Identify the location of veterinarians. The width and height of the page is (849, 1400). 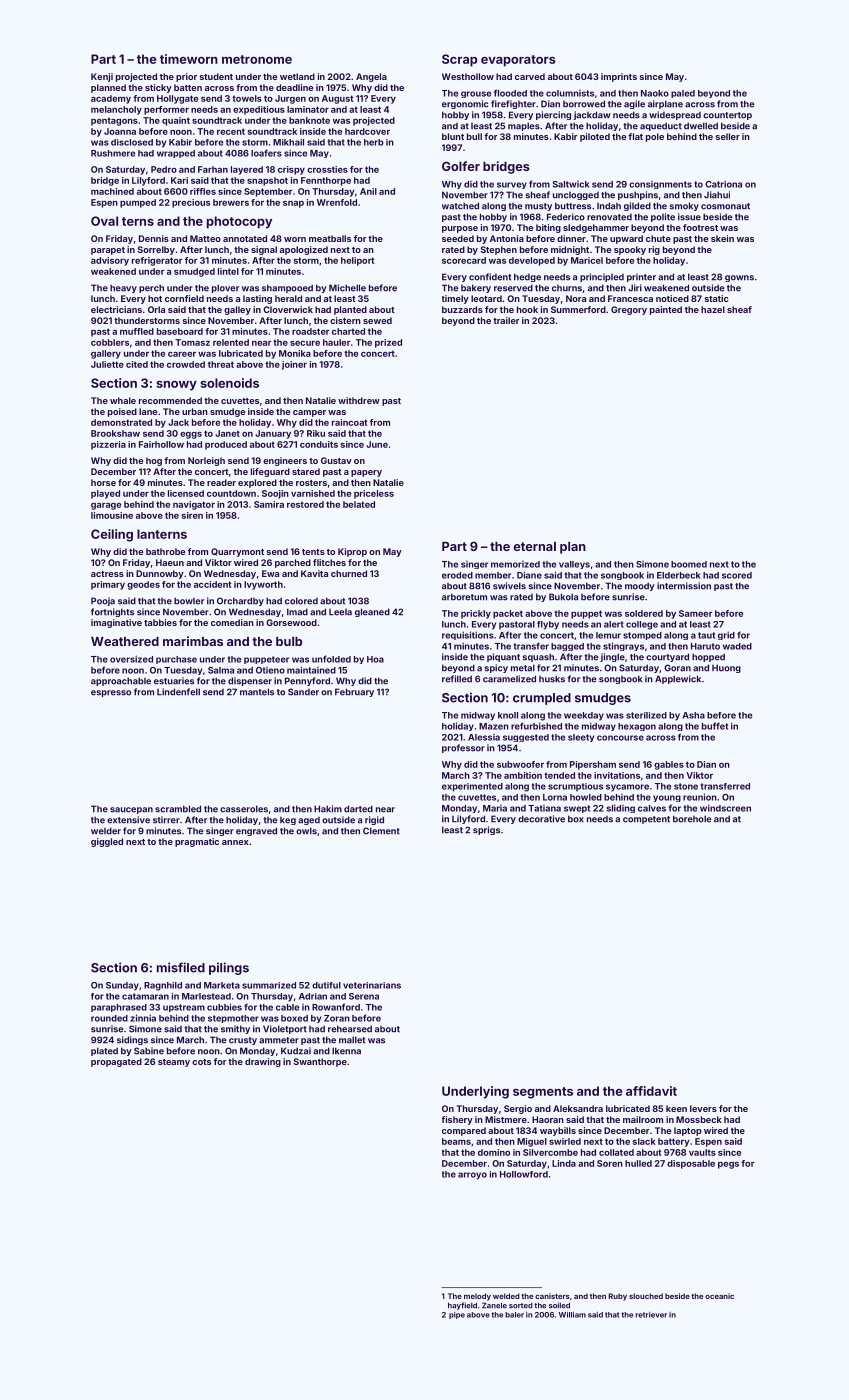
(372, 985).
